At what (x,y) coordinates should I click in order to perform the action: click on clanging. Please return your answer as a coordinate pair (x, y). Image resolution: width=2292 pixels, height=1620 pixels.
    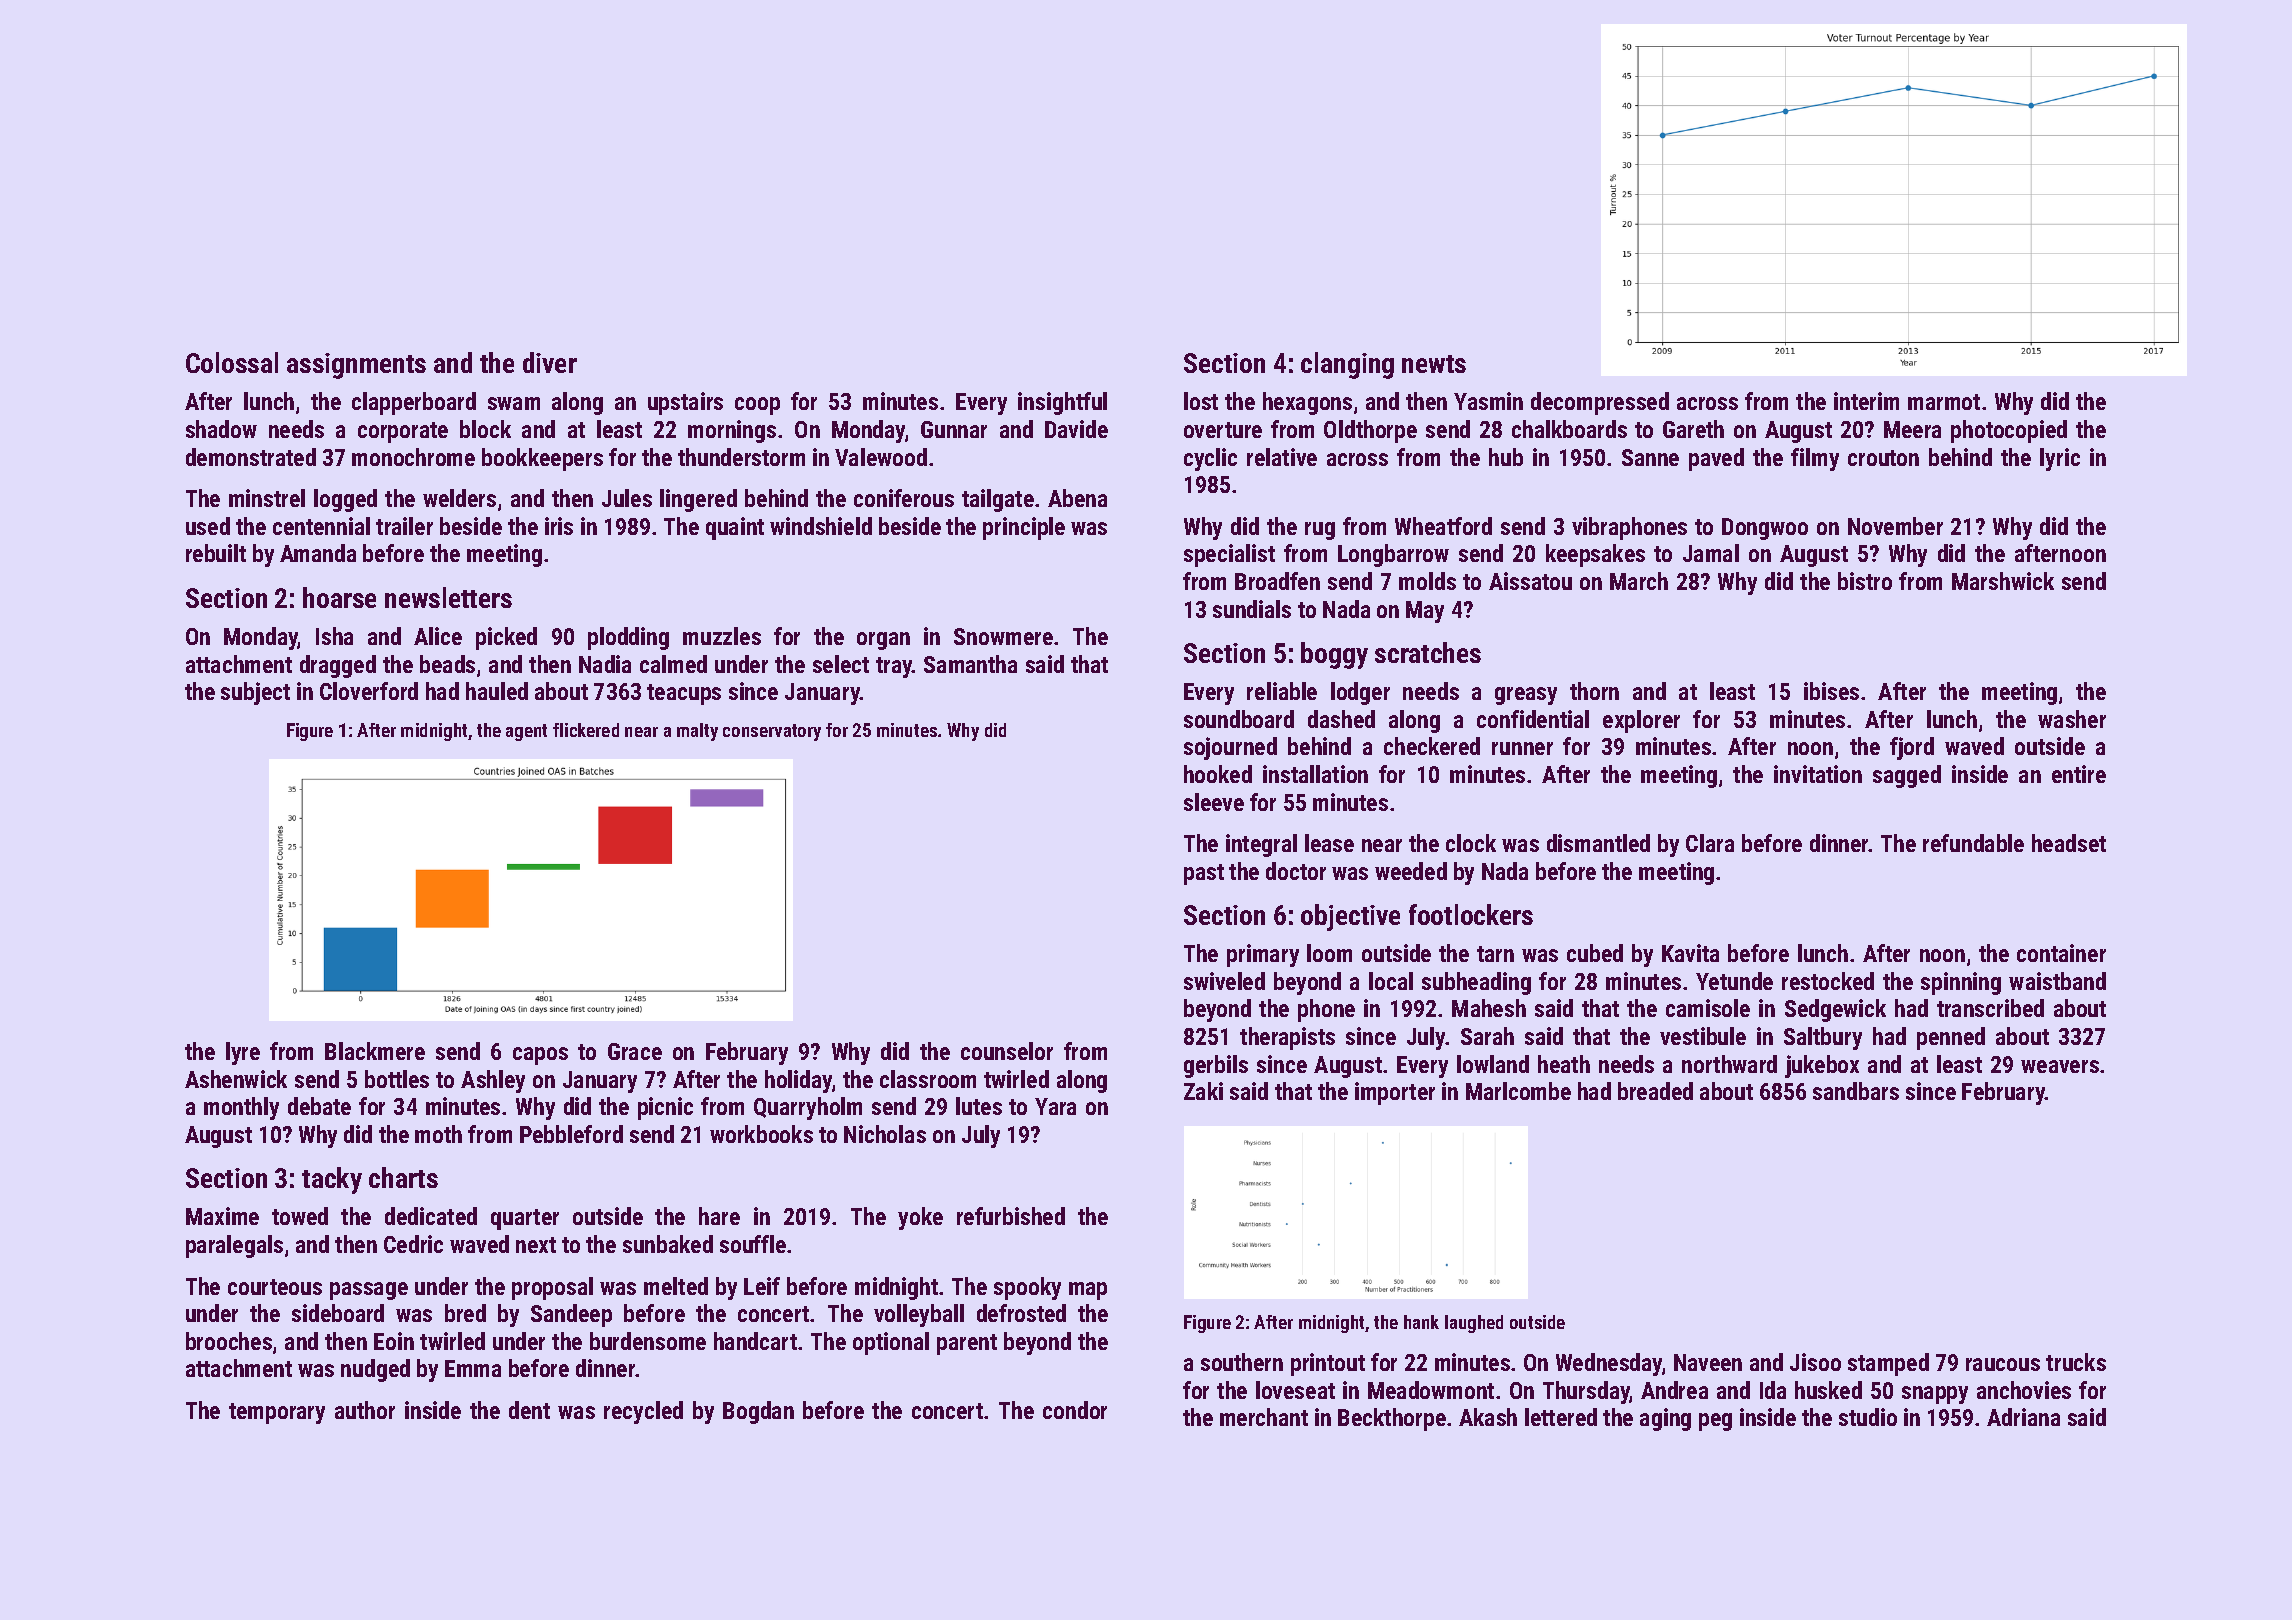
    Looking at the image, I should click on (1347, 365).
